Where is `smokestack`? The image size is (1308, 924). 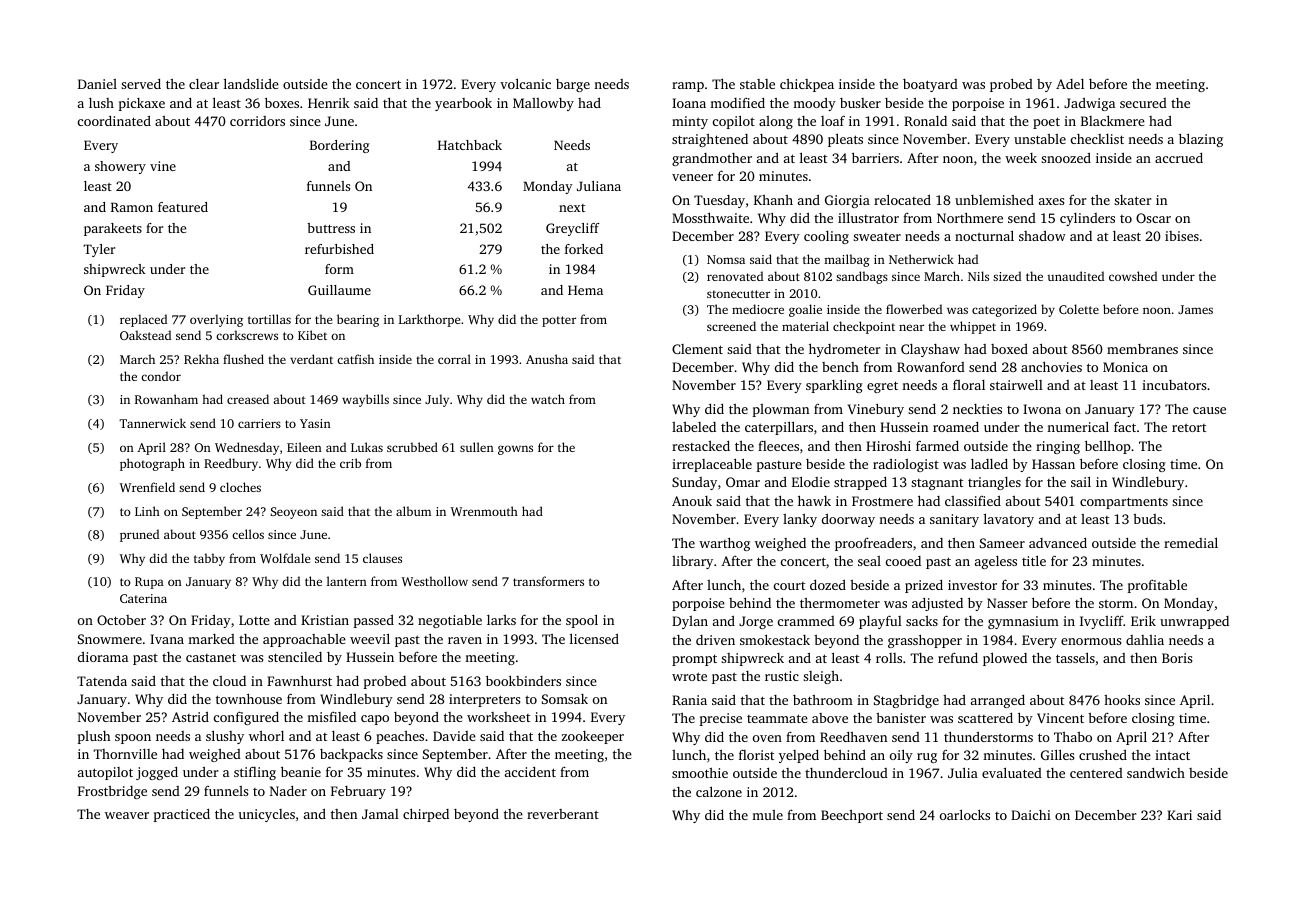
smokestack is located at coordinates (775, 639).
